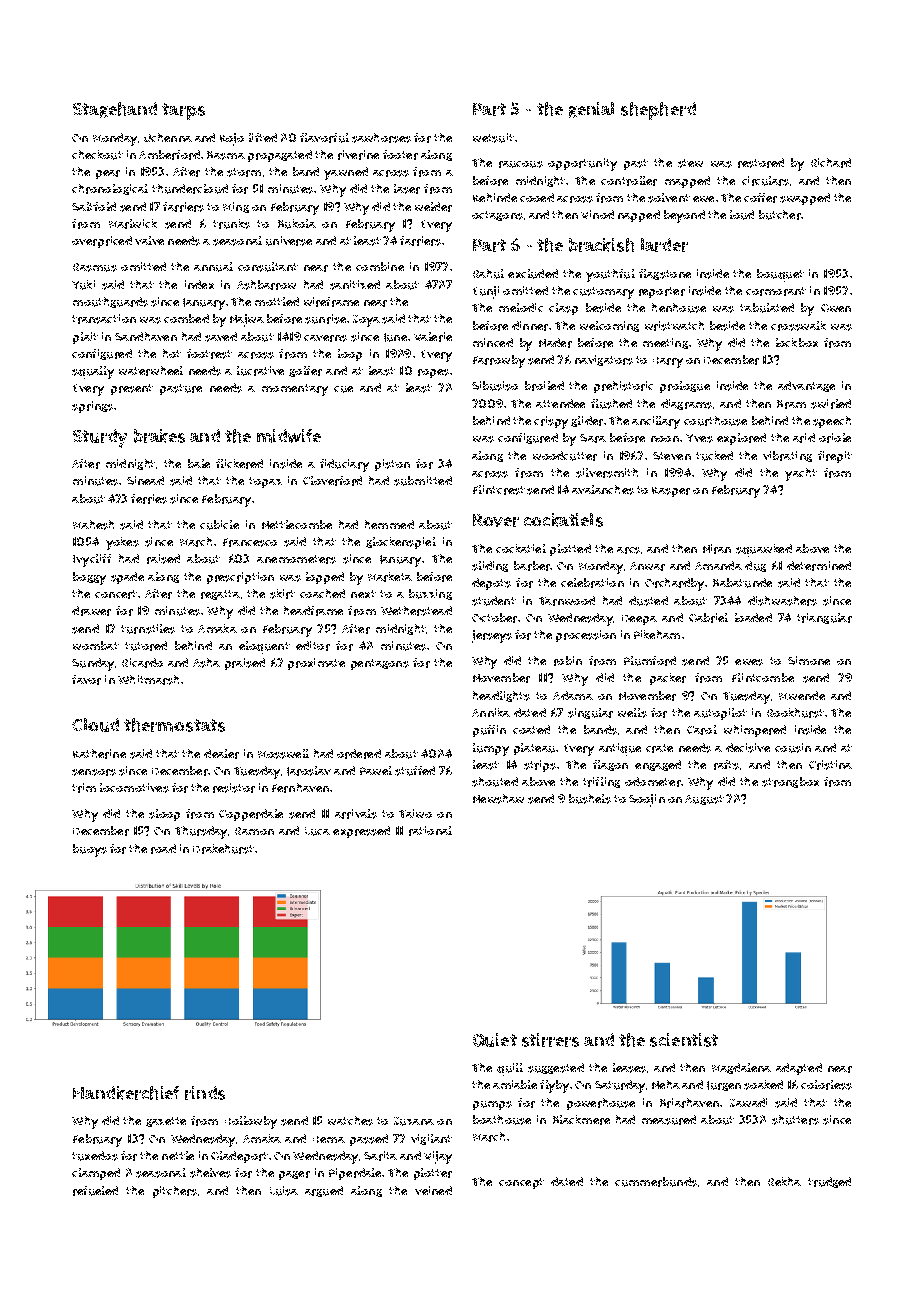  I want to click on cubicle, so click(219, 525).
